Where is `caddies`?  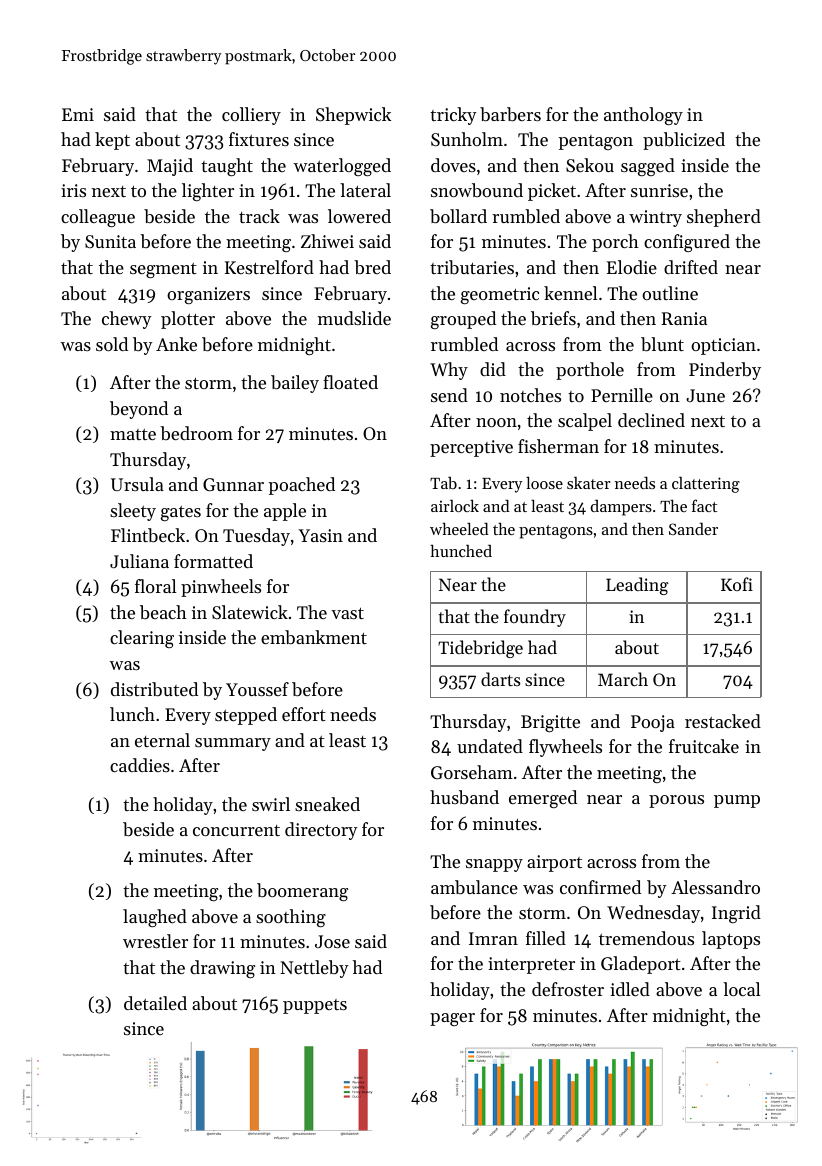 caddies is located at coordinates (140, 765).
